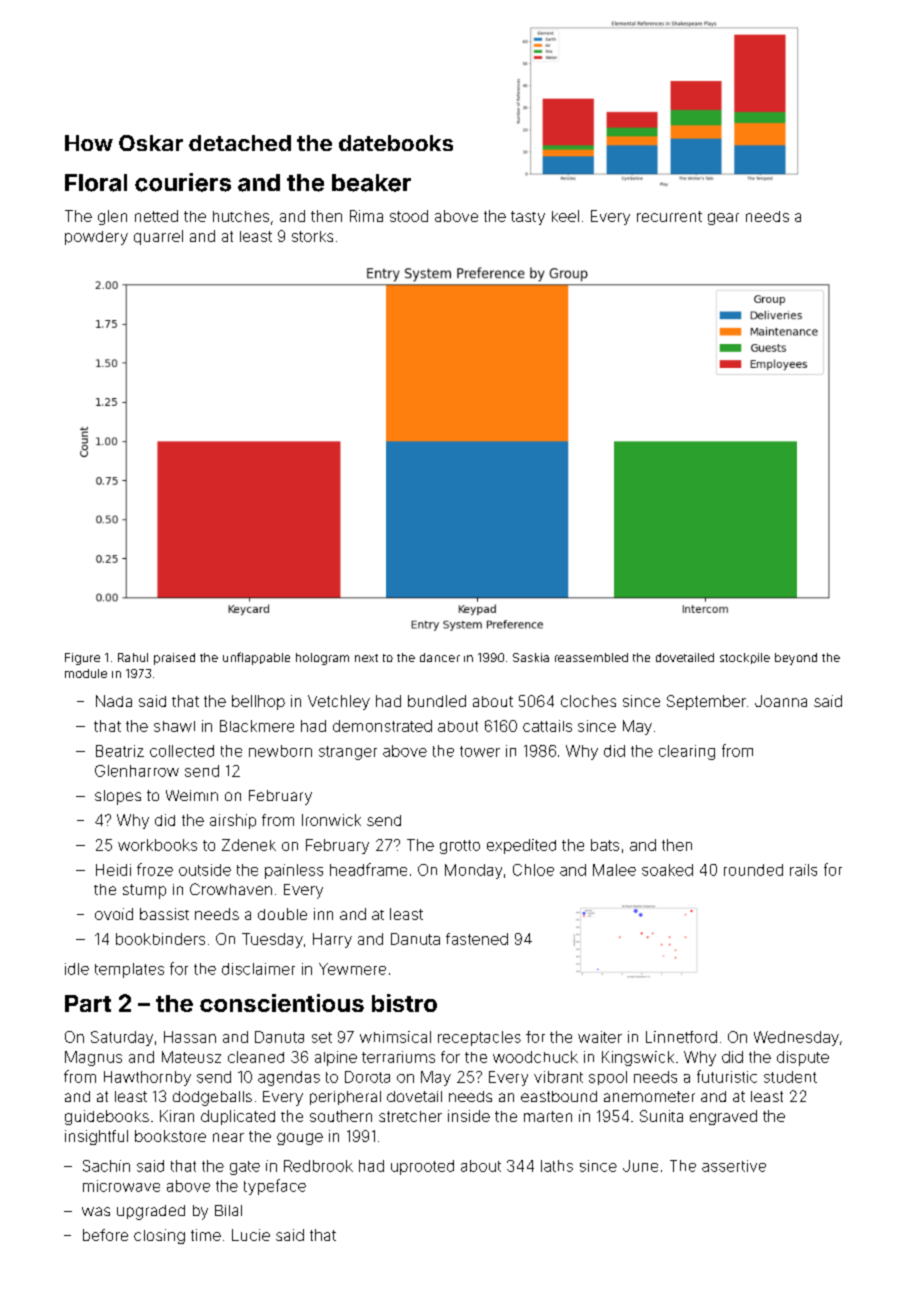 The width and height of the image is (908, 1316). I want to click on beyond, so click(796, 659).
